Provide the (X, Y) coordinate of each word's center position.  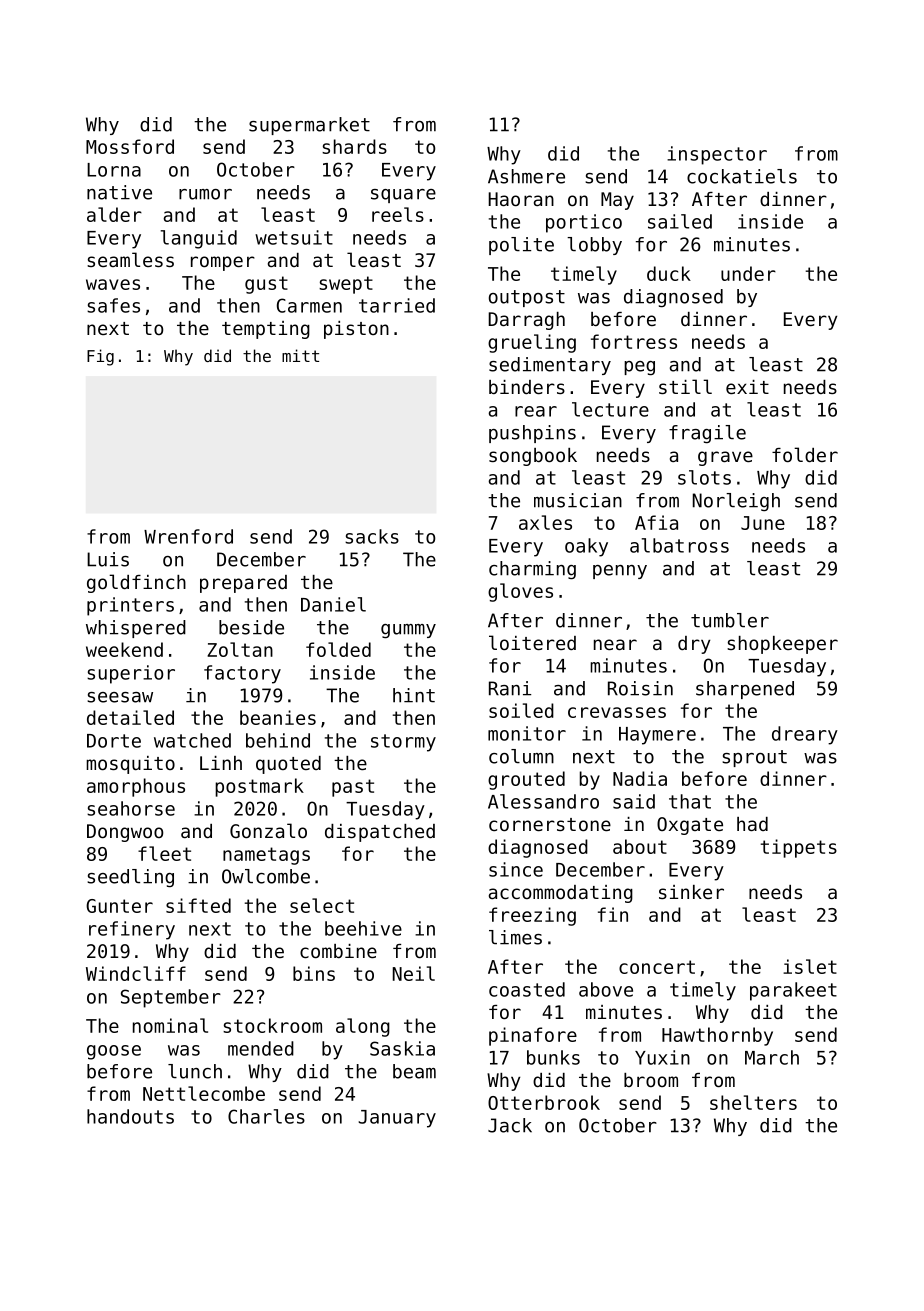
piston (356, 330)
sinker (691, 892)
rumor (205, 194)
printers (130, 606)
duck (669, 273)
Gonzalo (268, 830)
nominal (170, 1025)
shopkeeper (782, 645)
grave (725, 458)
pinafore (533, 1036)
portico (584, 223)
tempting (266, 330)
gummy (408, 631)
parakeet (793, 991)
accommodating (561, 894)
